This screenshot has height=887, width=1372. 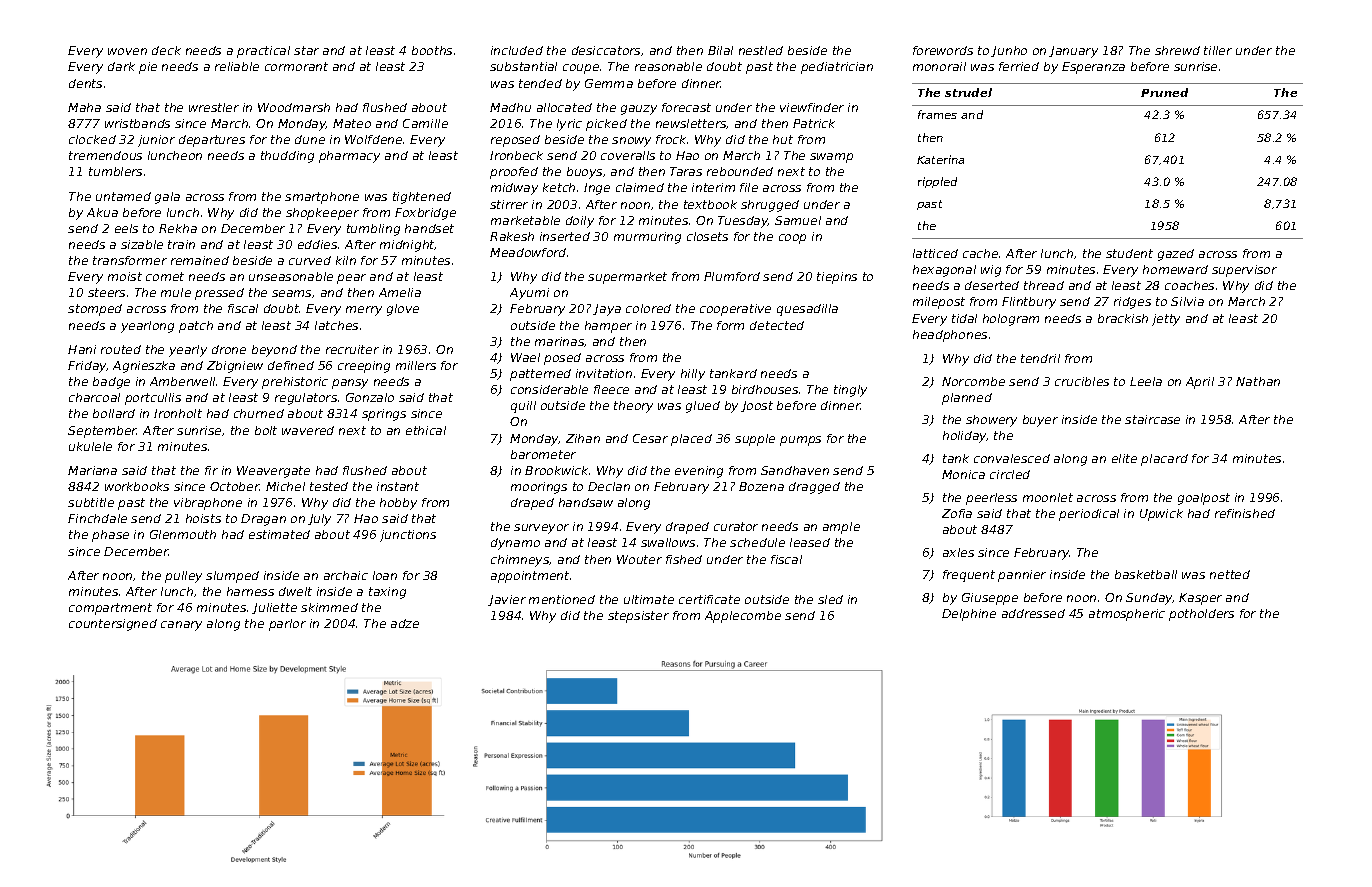 What do you see at coordinates (562, 599) in the screenshot?
I see `mentioned` at bounding box center [562, 599].
